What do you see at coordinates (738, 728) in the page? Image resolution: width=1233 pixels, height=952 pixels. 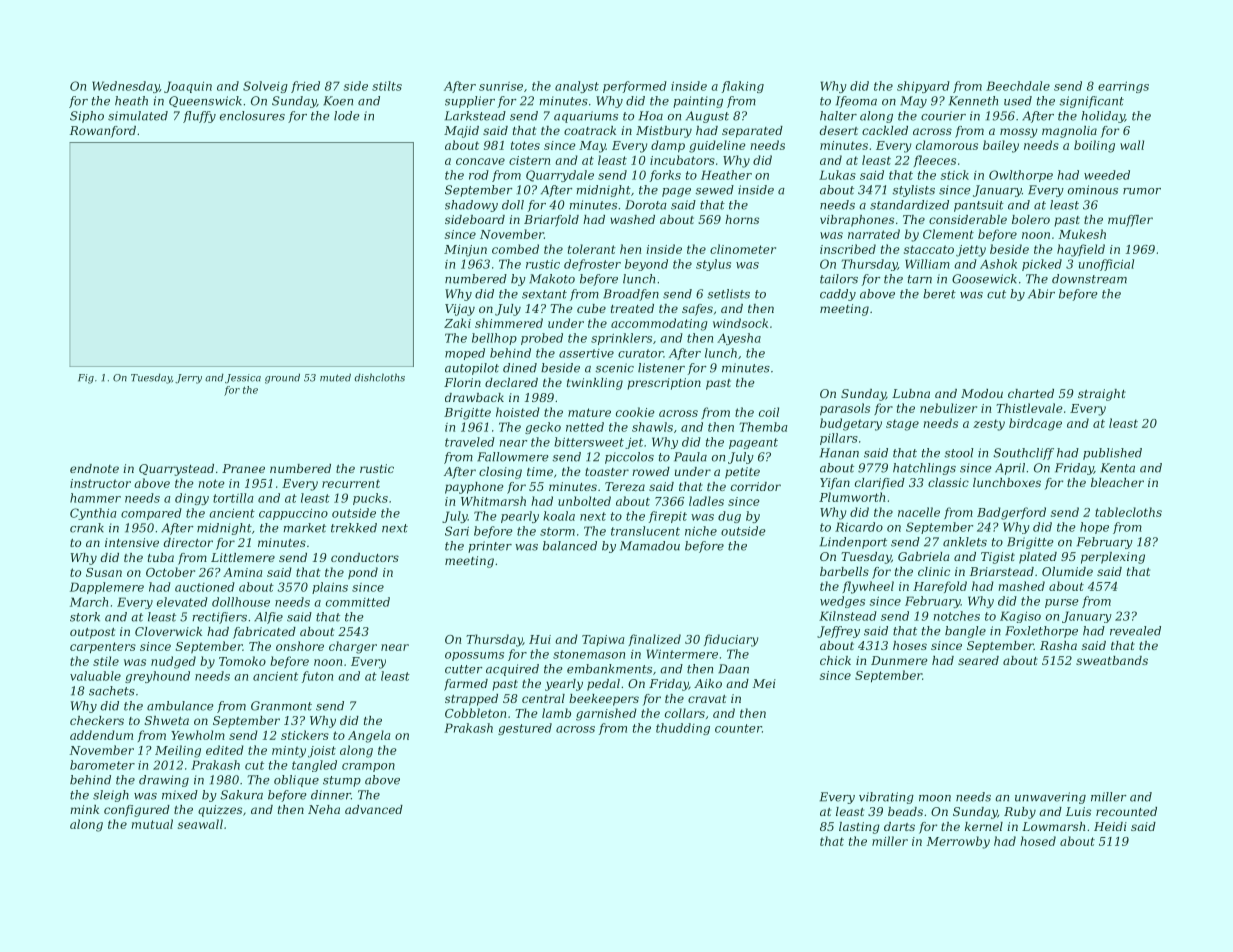 I see `counter` at bounding box center [738, 728].
